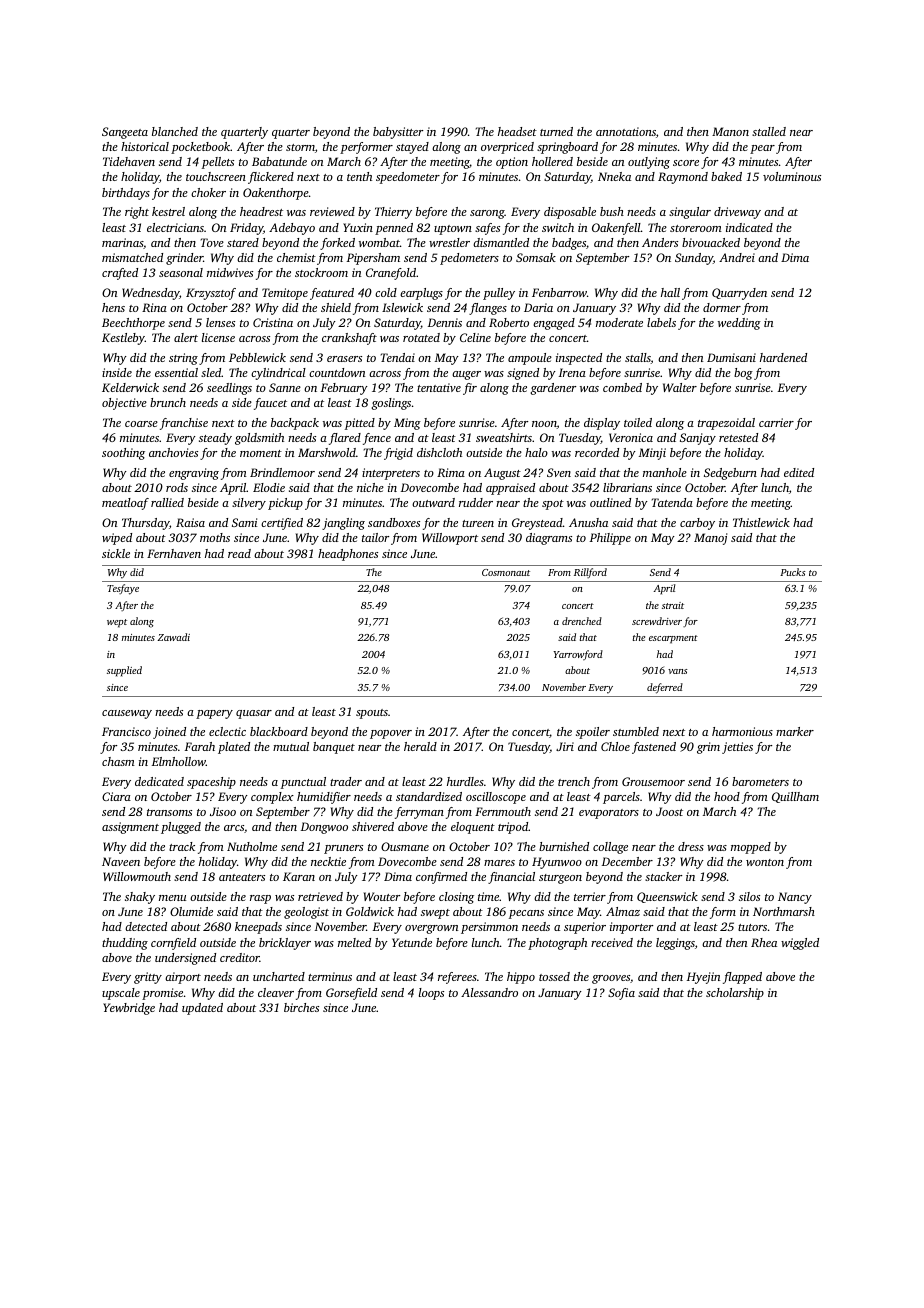 The width and height of the page is (924, 1308). I want to click on pruners, so click(343, 849).
